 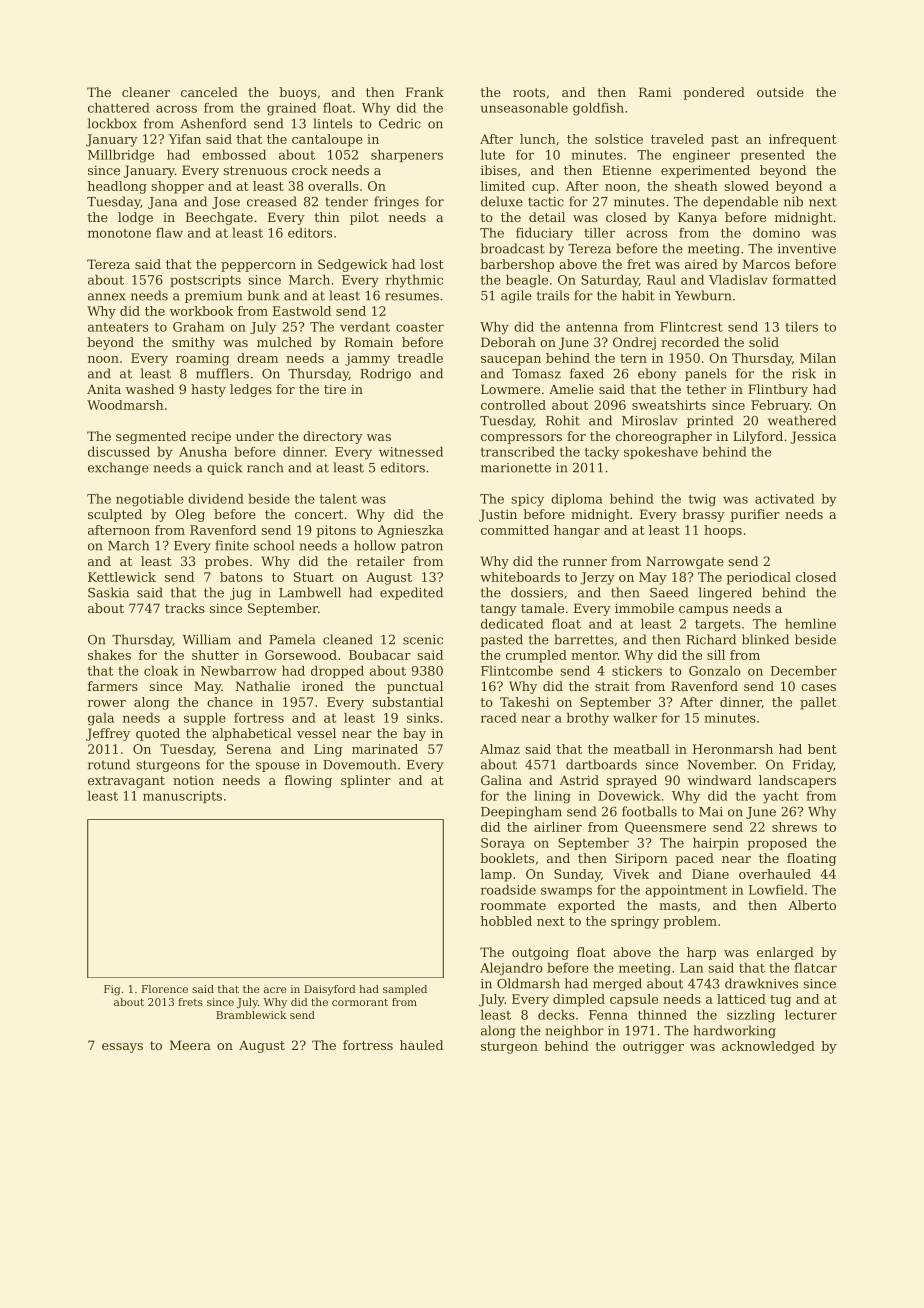 I want to click on lunch, so click(x=538, y=139).
